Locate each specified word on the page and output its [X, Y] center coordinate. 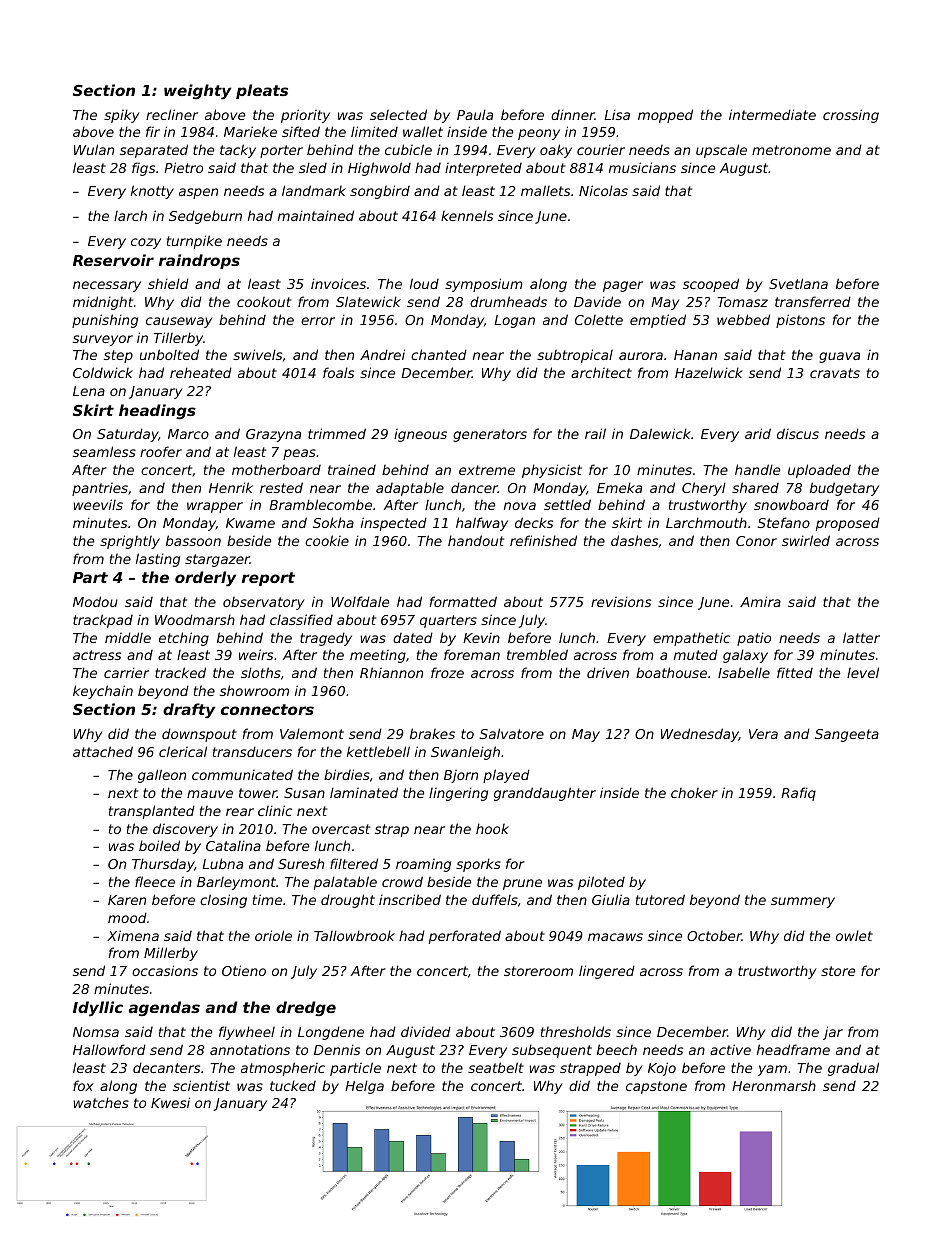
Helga [364, 1087]
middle [128, 637]
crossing [851, 116]
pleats [262, 91]
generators [490, 435]
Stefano [784, 522]
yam [772, 1070]
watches [101, 1102]
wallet [423, 131]
